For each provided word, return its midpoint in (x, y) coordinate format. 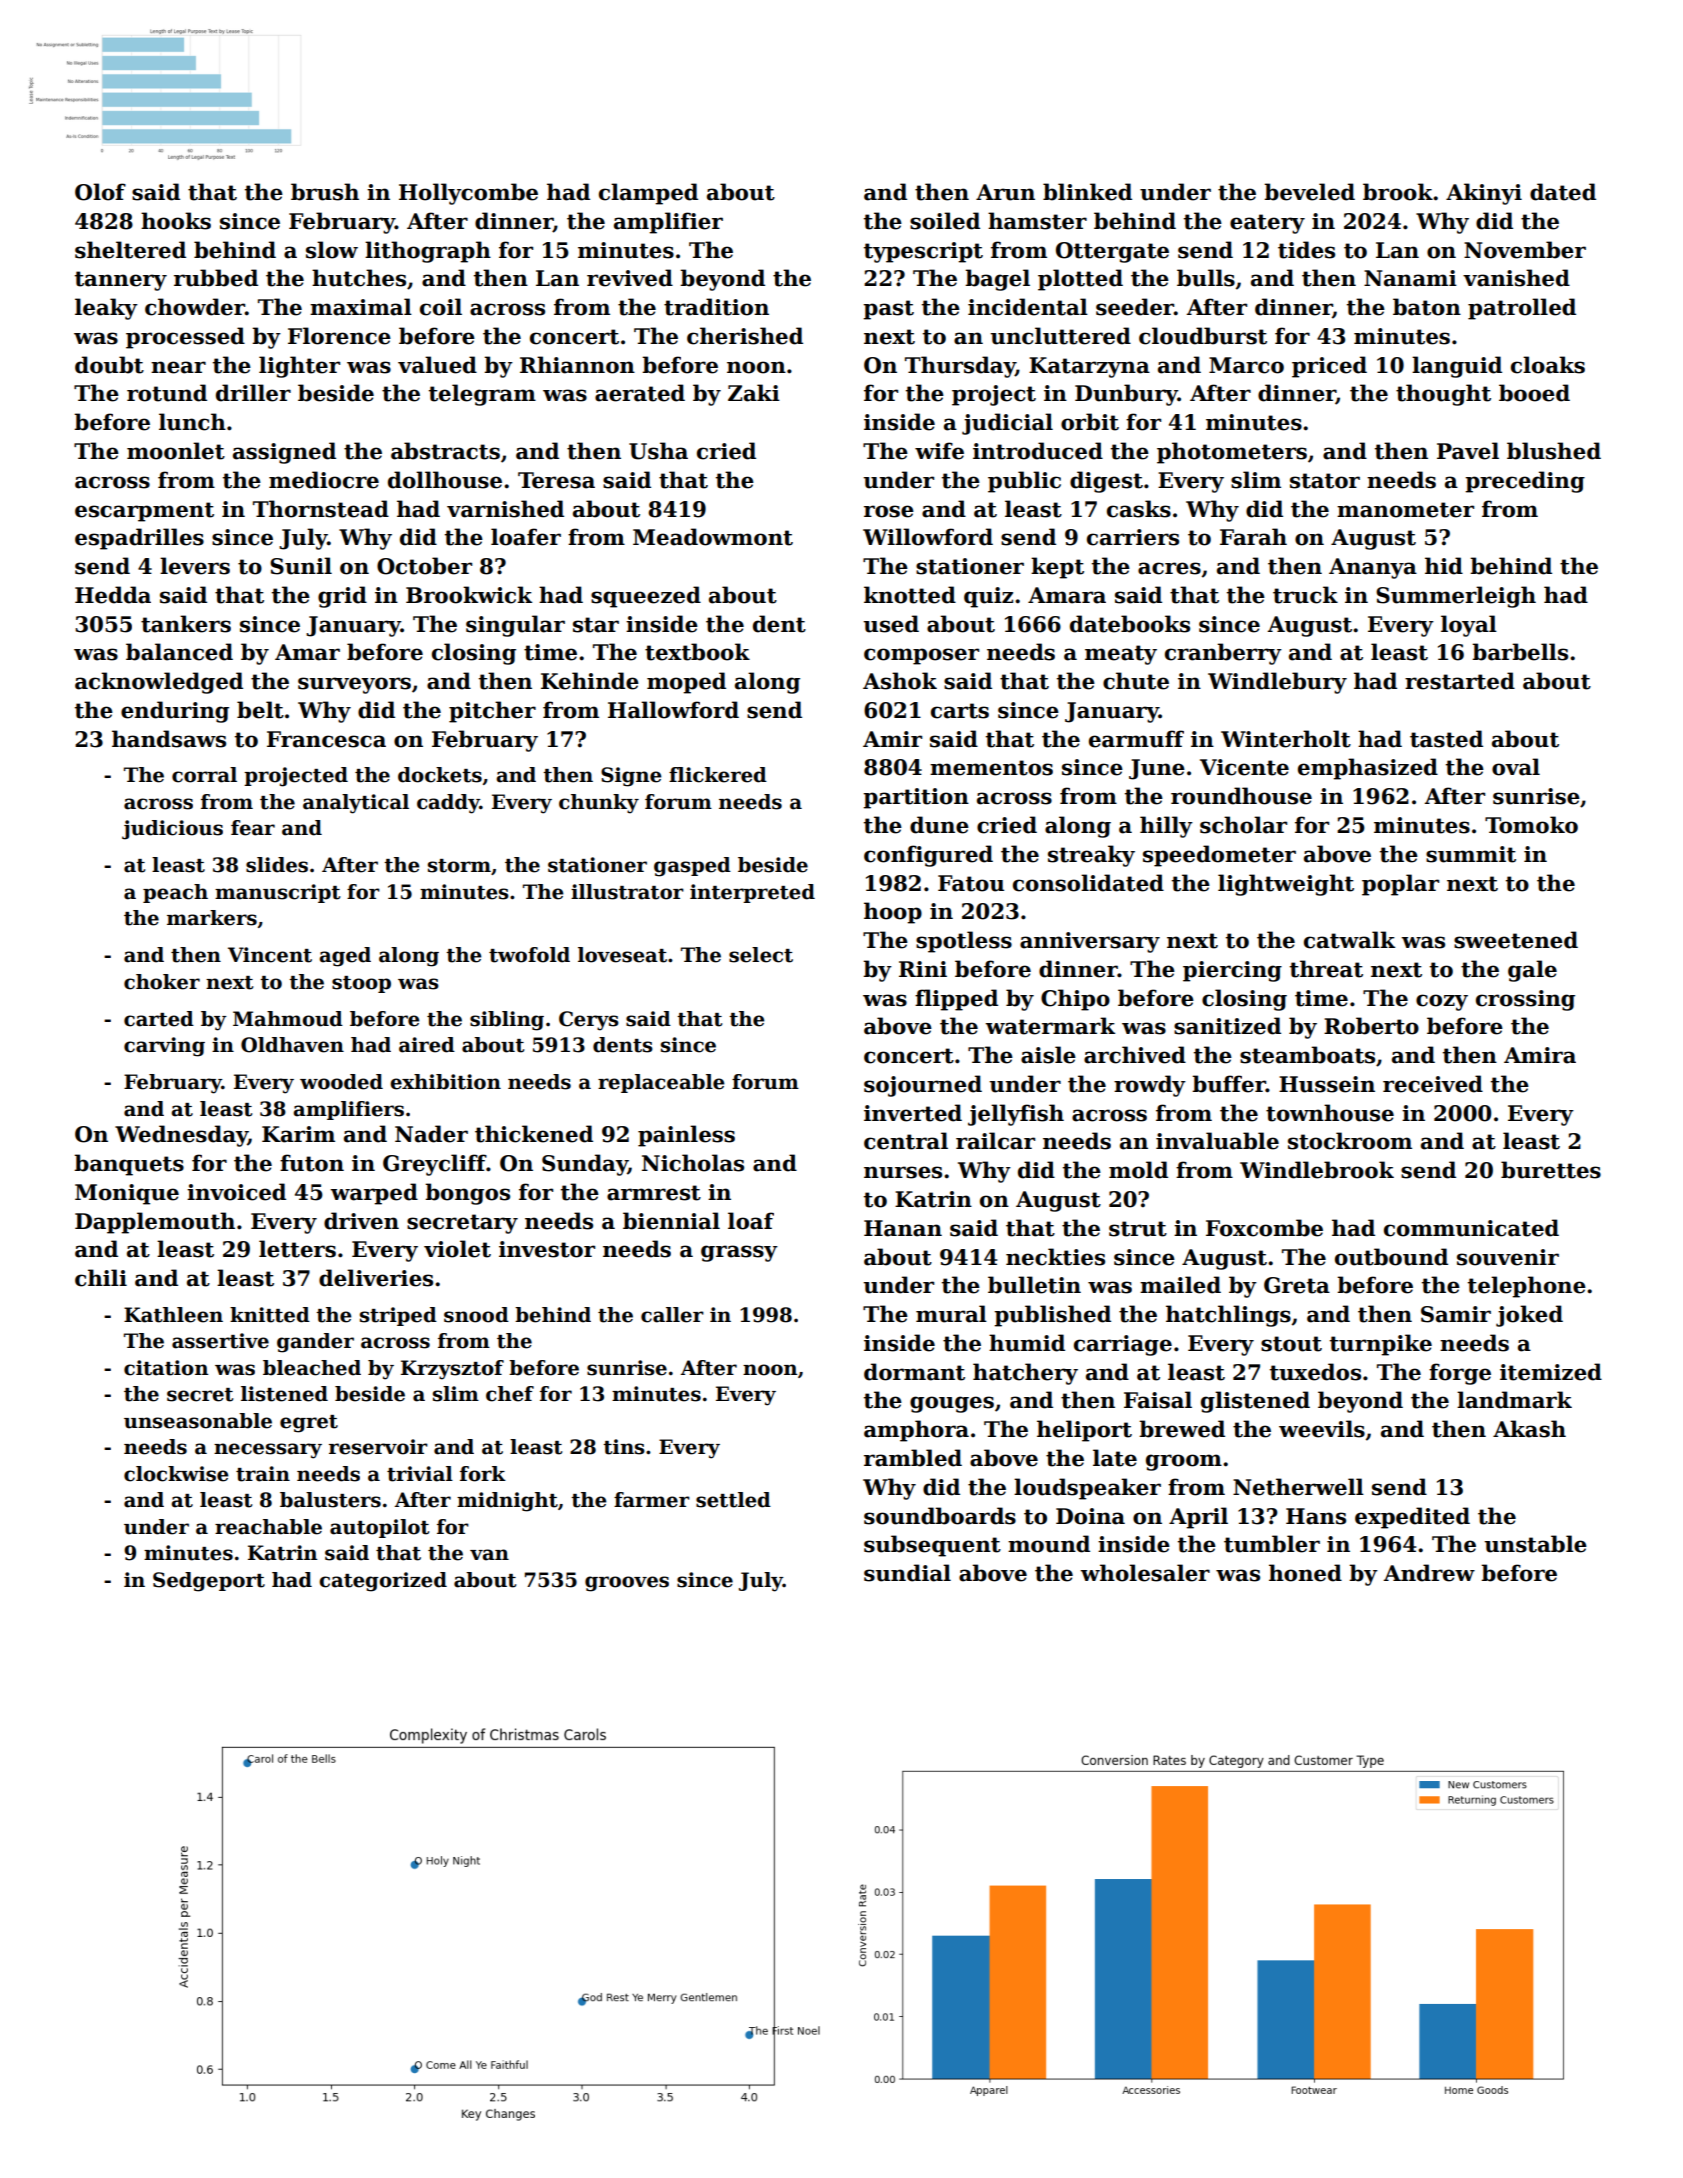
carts (960, 711)
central (906, 1141)
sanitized (1227, 1026)
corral (204, 775)
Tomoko (1531, 825)
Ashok (900, 681)
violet (457, 1249)
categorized (383, 1582)
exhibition (445, 1082)
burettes (1551, 1170)
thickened (534, 1134)
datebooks (1130, 624)
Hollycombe (468, 194)
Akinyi (1484, 194)
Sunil (301, 566)
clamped (648, 194)
